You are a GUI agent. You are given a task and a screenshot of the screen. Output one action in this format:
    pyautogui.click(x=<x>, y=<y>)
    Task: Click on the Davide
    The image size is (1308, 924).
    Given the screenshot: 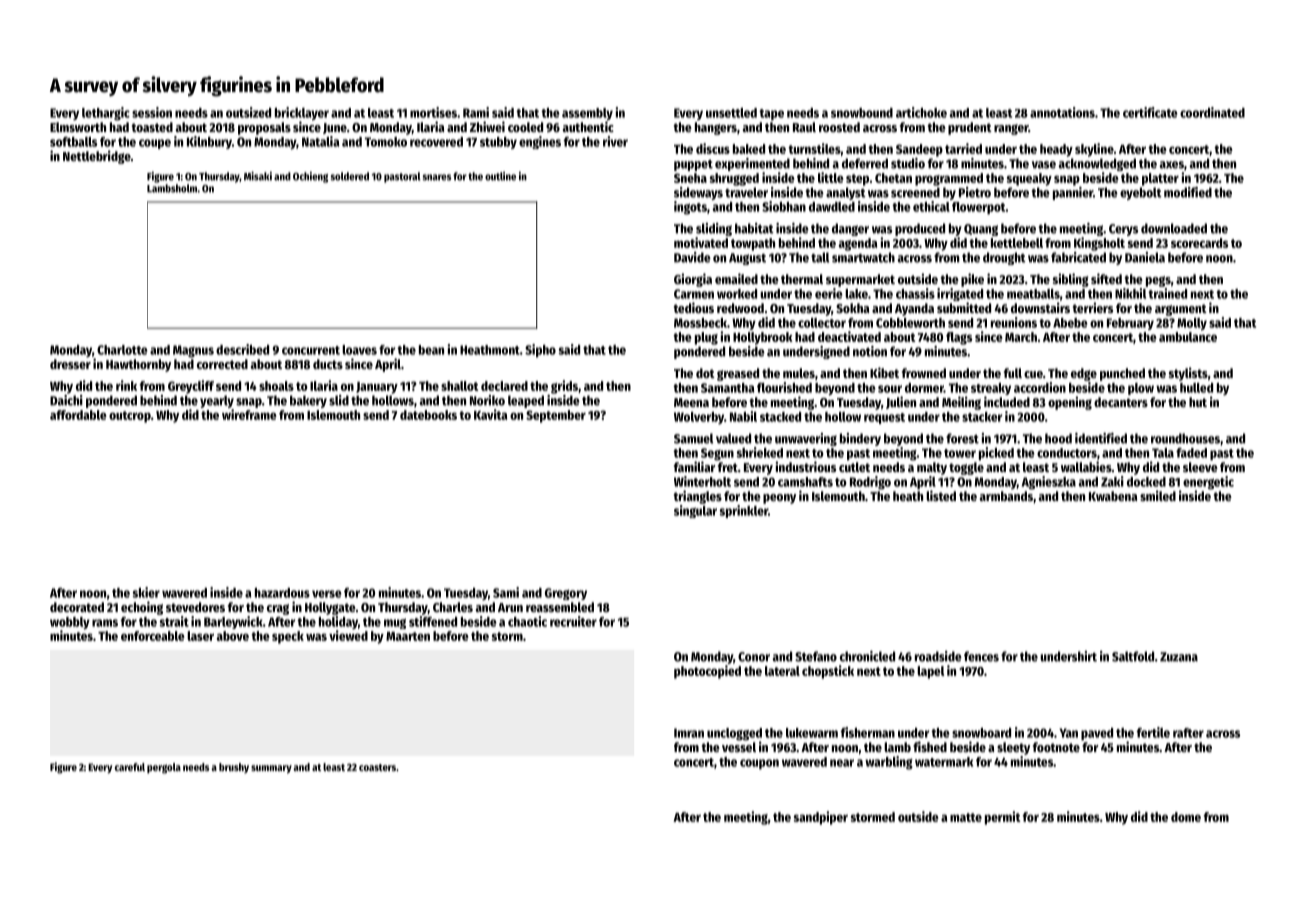 What is the action you would take?
    pyautogui.click(x=692, y=257)
